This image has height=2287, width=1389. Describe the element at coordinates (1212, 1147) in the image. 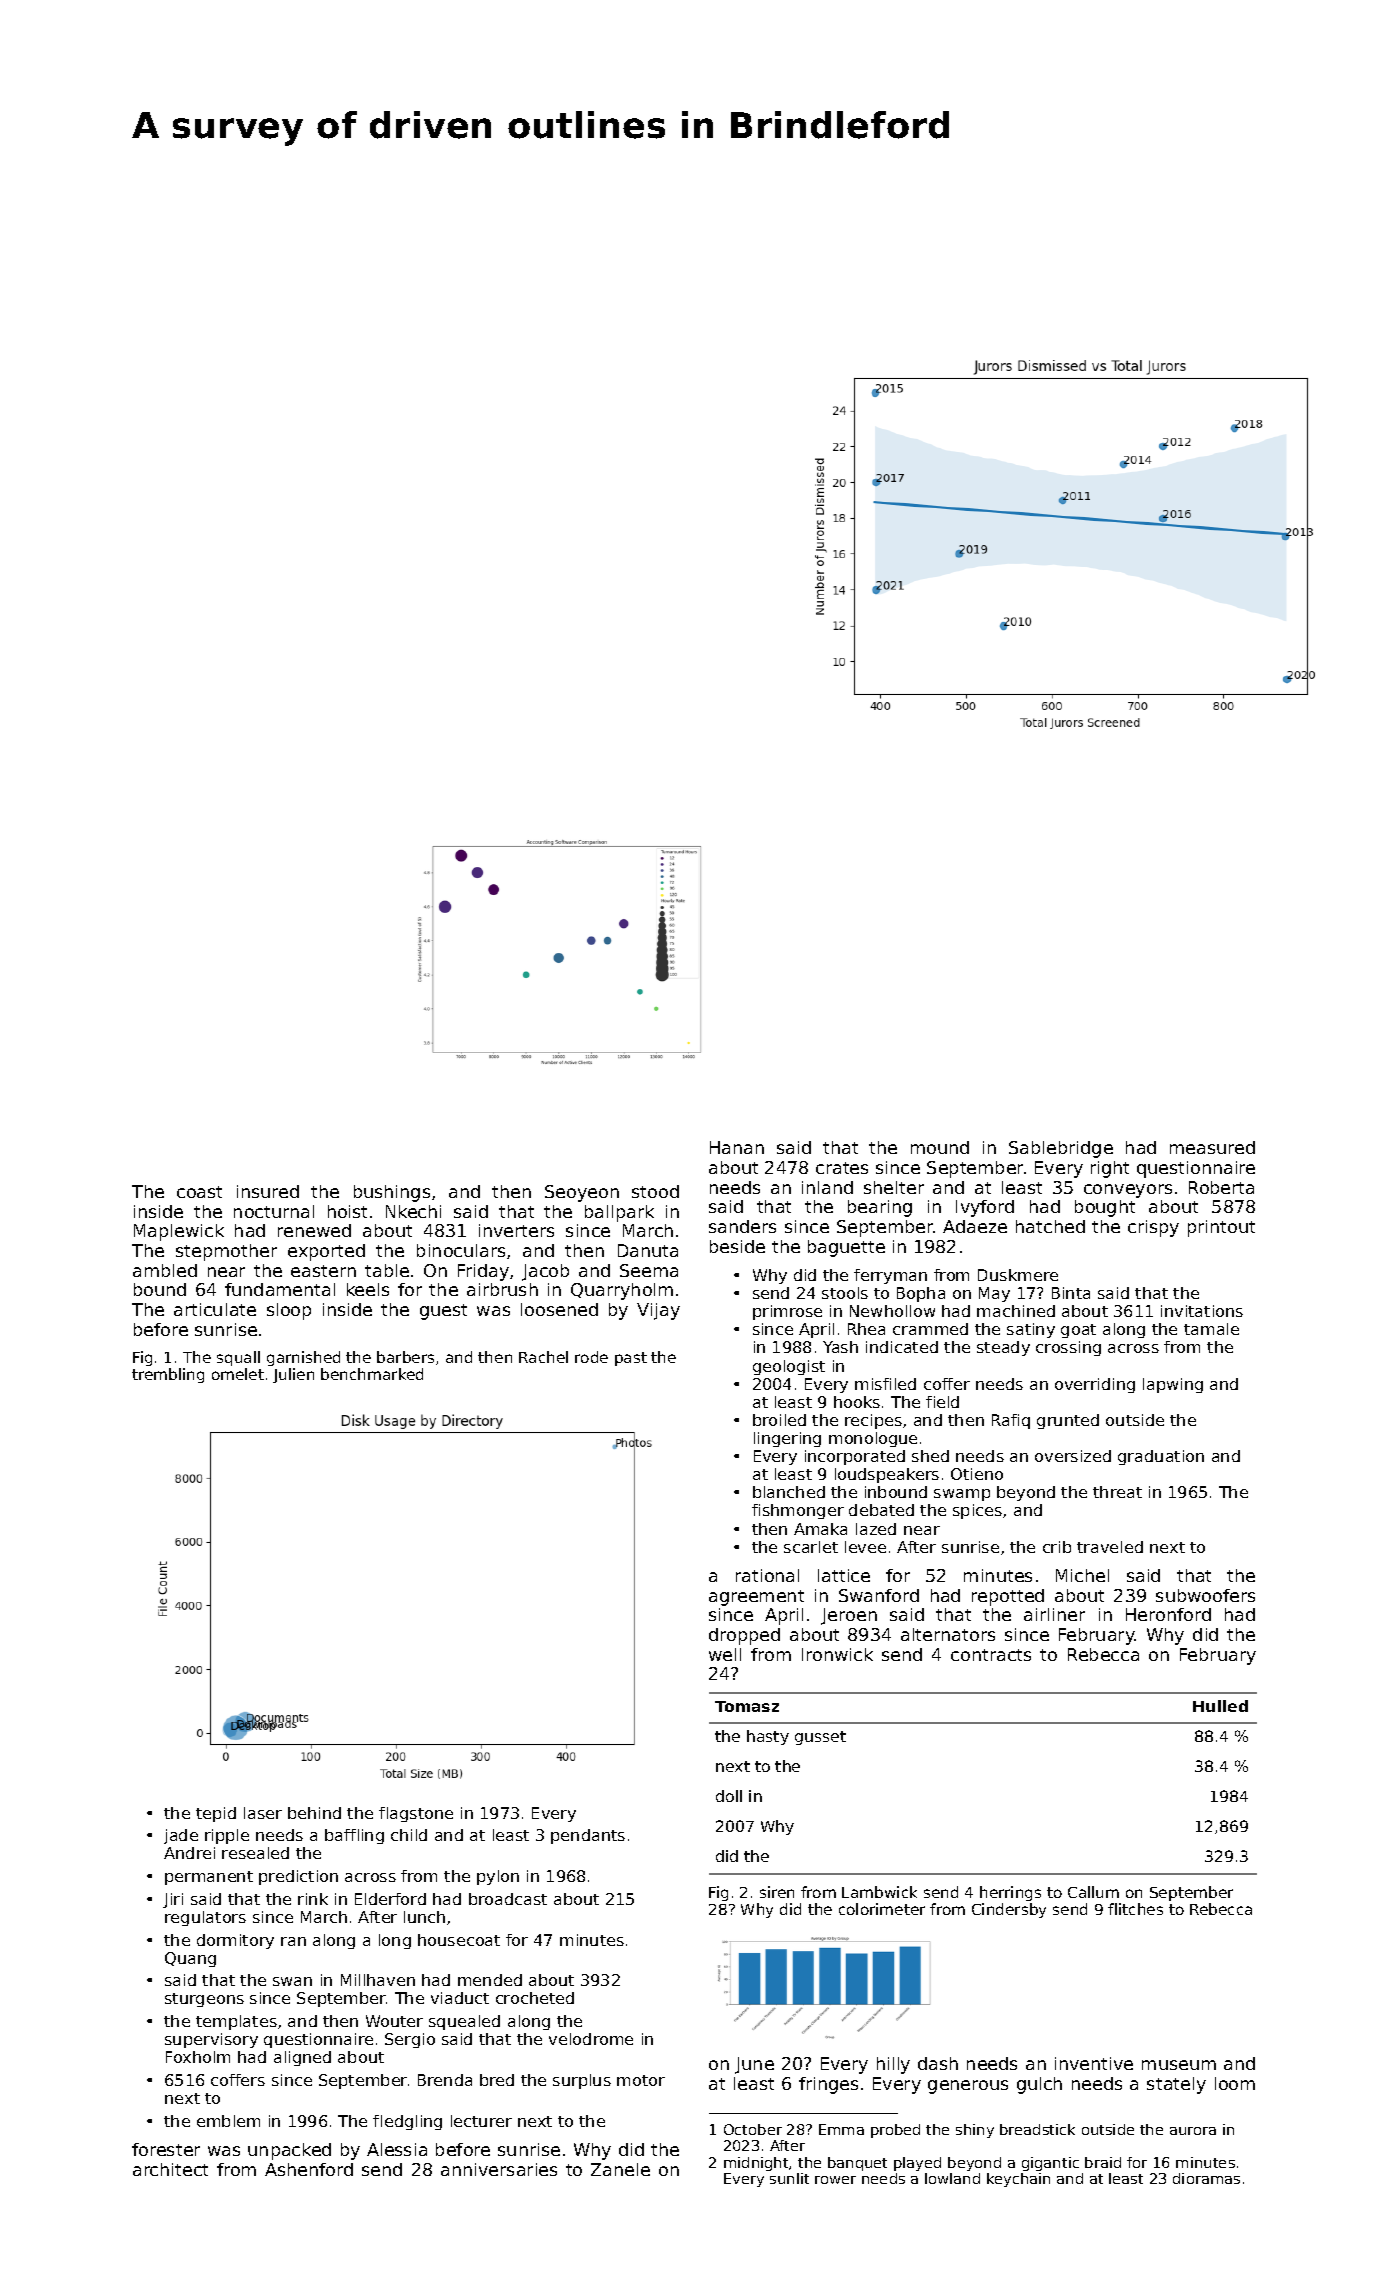

I see `measured` at that location.
